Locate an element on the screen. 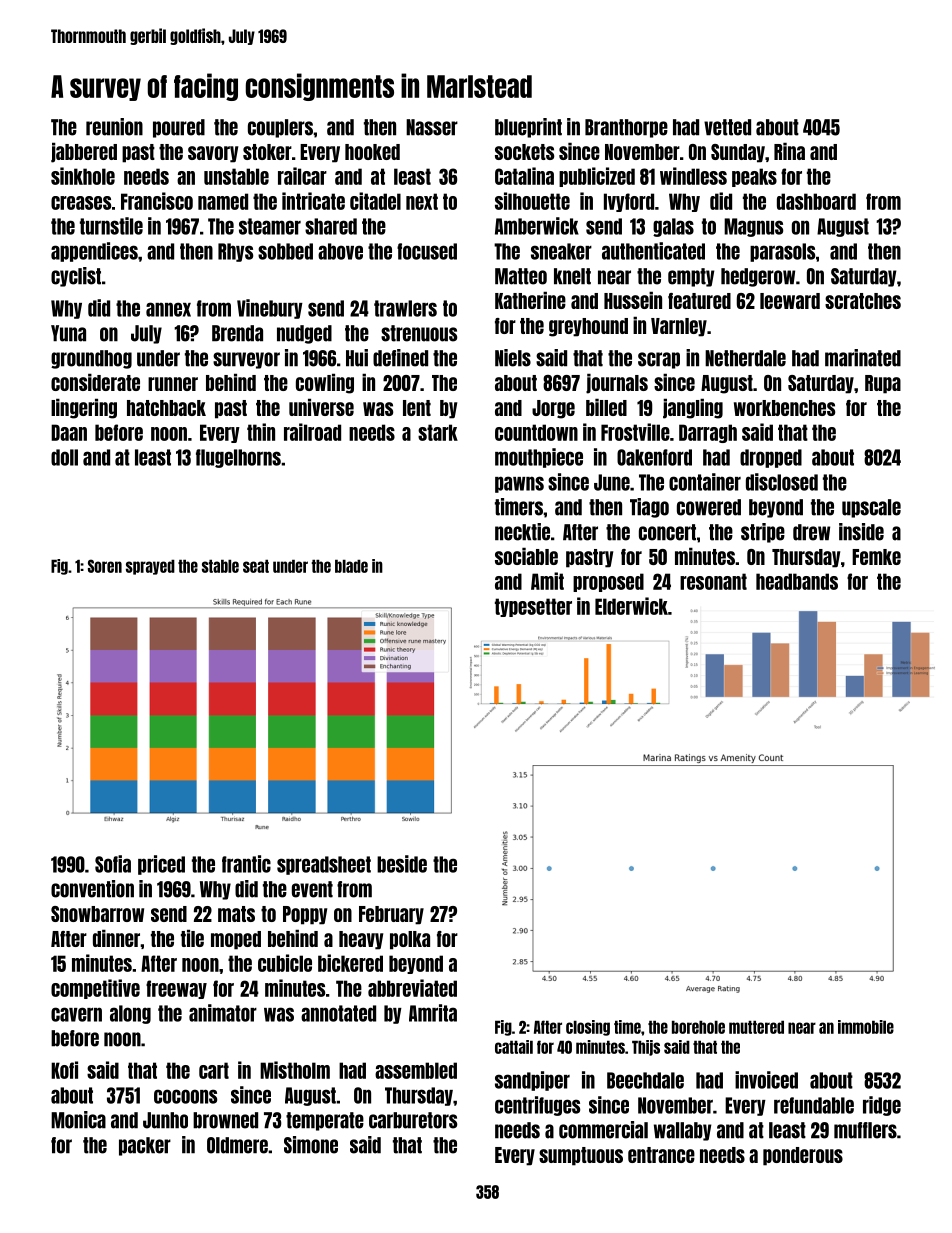 The height and width of the screenshot is (1233, 952). poured is located at coordinates (179, 128).
